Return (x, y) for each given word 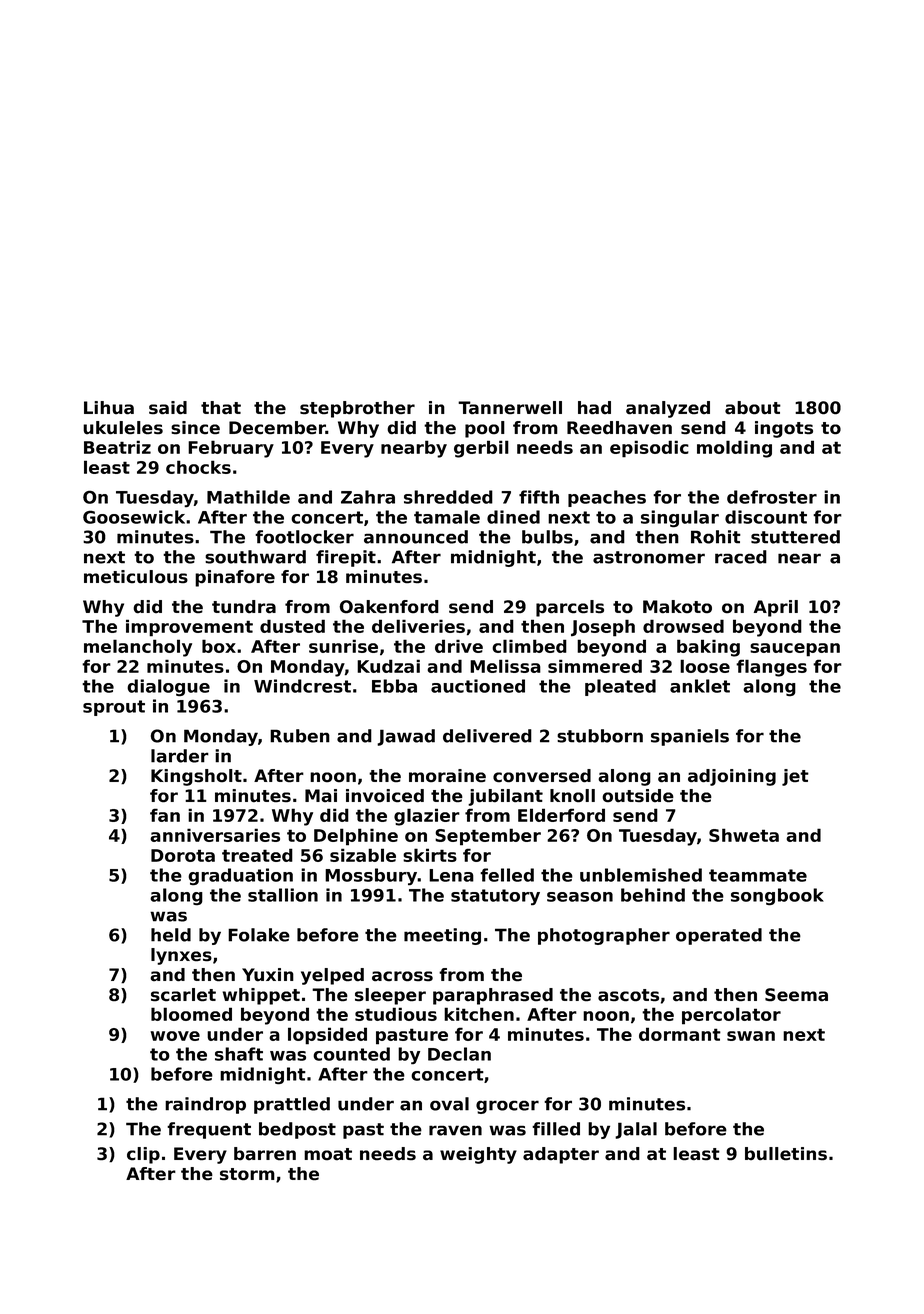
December (277, 428)
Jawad (406, 737)
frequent (209, 1130)
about (753, 408)
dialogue (168, 687)
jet (795, 777)
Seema (796, 995)
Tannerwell (510, 408)
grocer (507, 1107)
